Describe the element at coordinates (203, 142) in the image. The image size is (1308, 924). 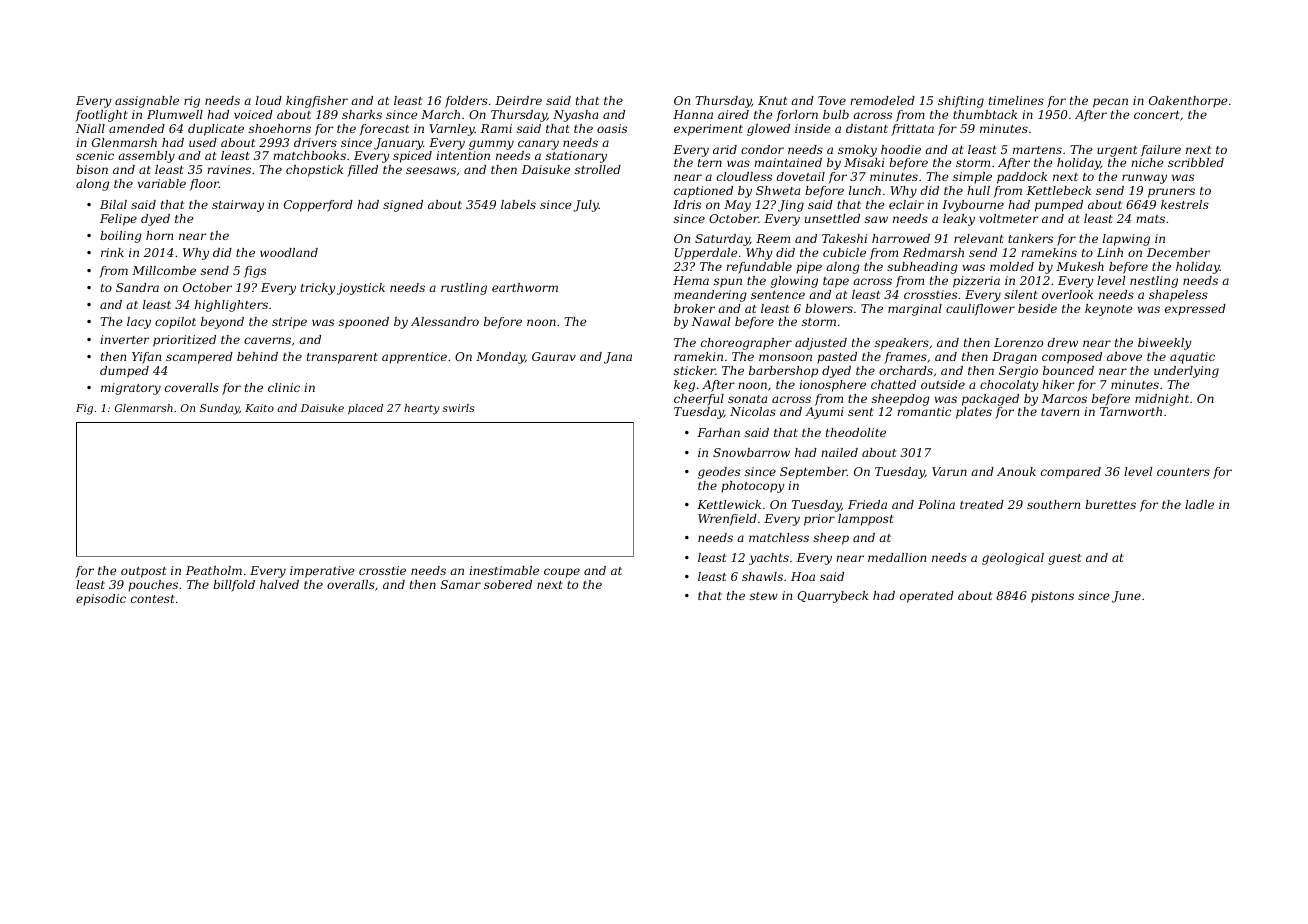
I see `used` at that location.
